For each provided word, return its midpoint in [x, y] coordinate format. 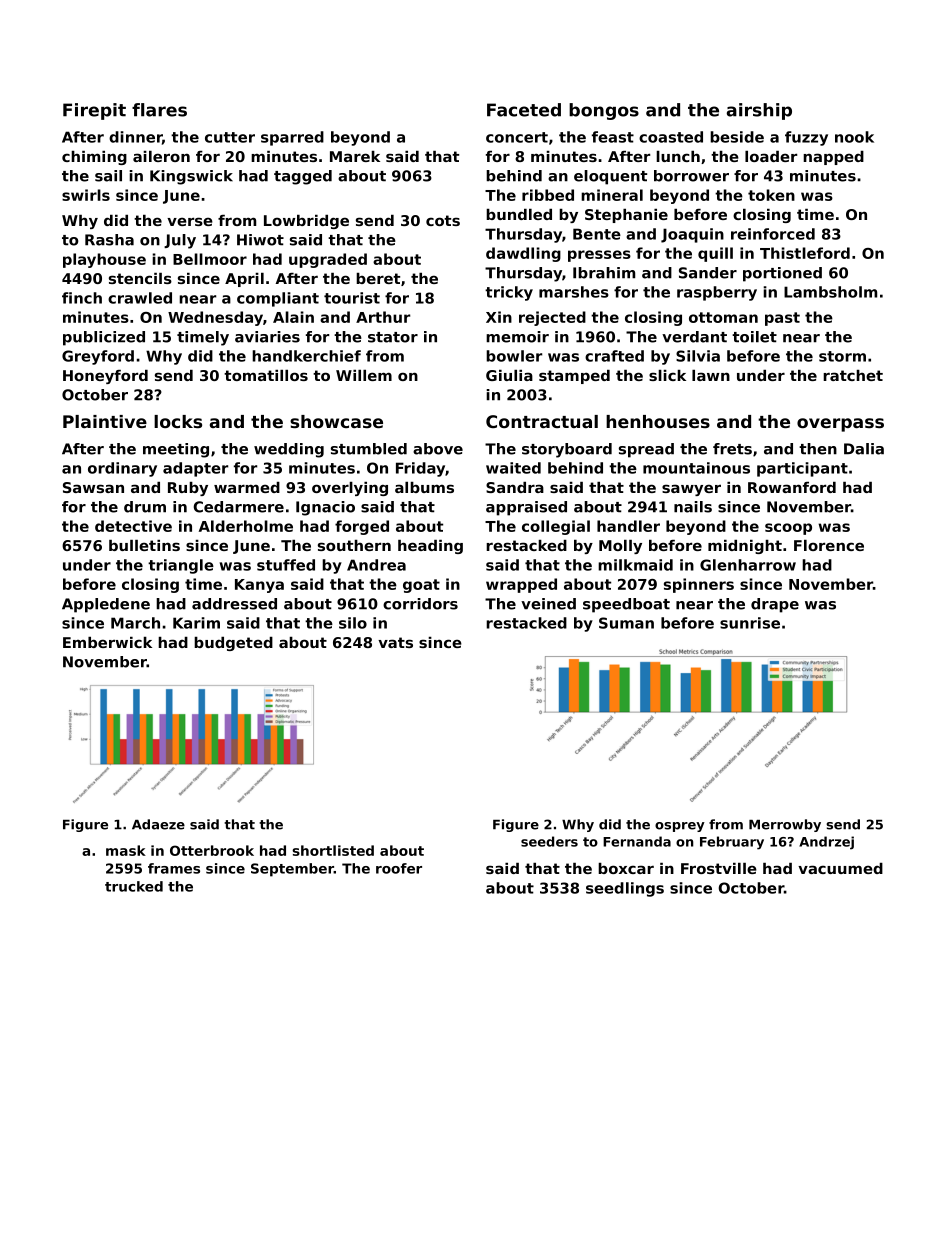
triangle [181, 566]
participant [802, 469]
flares [159, 110]
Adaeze [158, 824]
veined [548, 604]
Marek [355, 156]
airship [759, 111]
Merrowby [785, 825]
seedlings [625, 889]
